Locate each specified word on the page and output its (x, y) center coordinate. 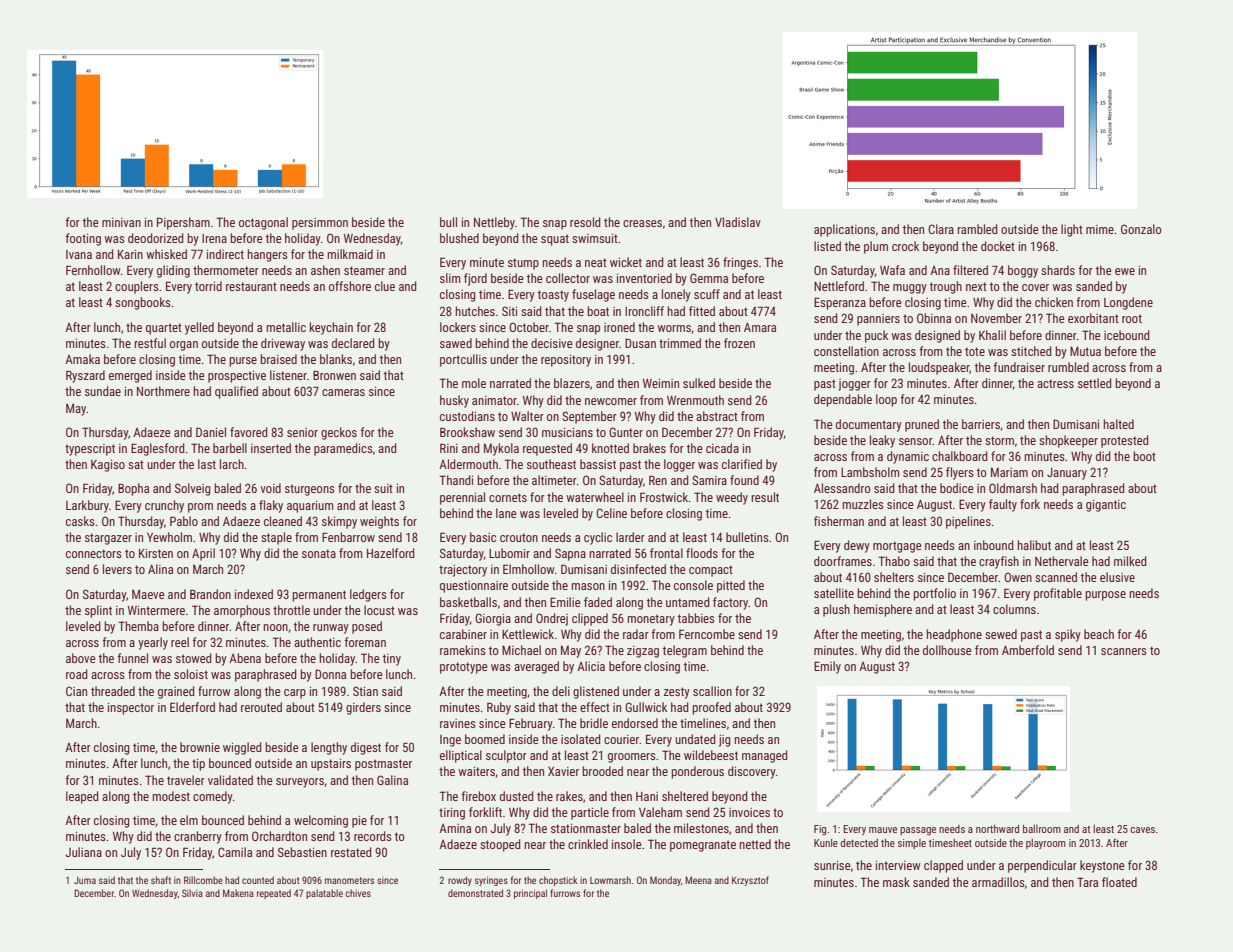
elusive (1117, 577)
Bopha (133, 489)
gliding (173, 271)
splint (98, 611)
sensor (916, 441)
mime (1100, 229)
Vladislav (738, 222)
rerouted (261, 707)
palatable (324, 894)
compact (711, 571)
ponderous (697, 772)
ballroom (1042, 829)
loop (886, 400)
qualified (236, 392)
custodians (467, 416)
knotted (610, 448)
